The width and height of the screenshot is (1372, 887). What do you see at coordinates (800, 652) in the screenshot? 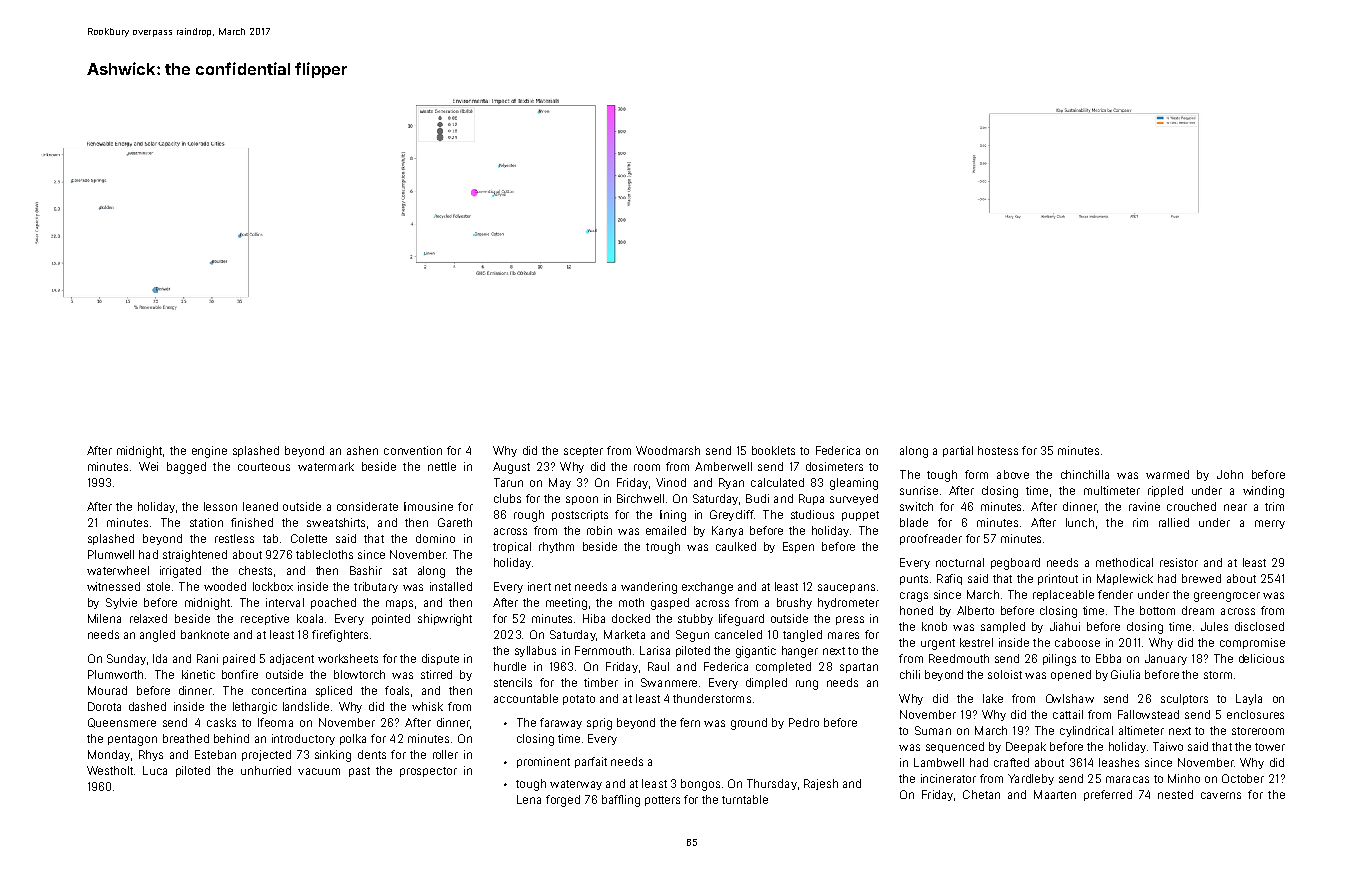
I see `hanger` at bounding box center [800, 652].
